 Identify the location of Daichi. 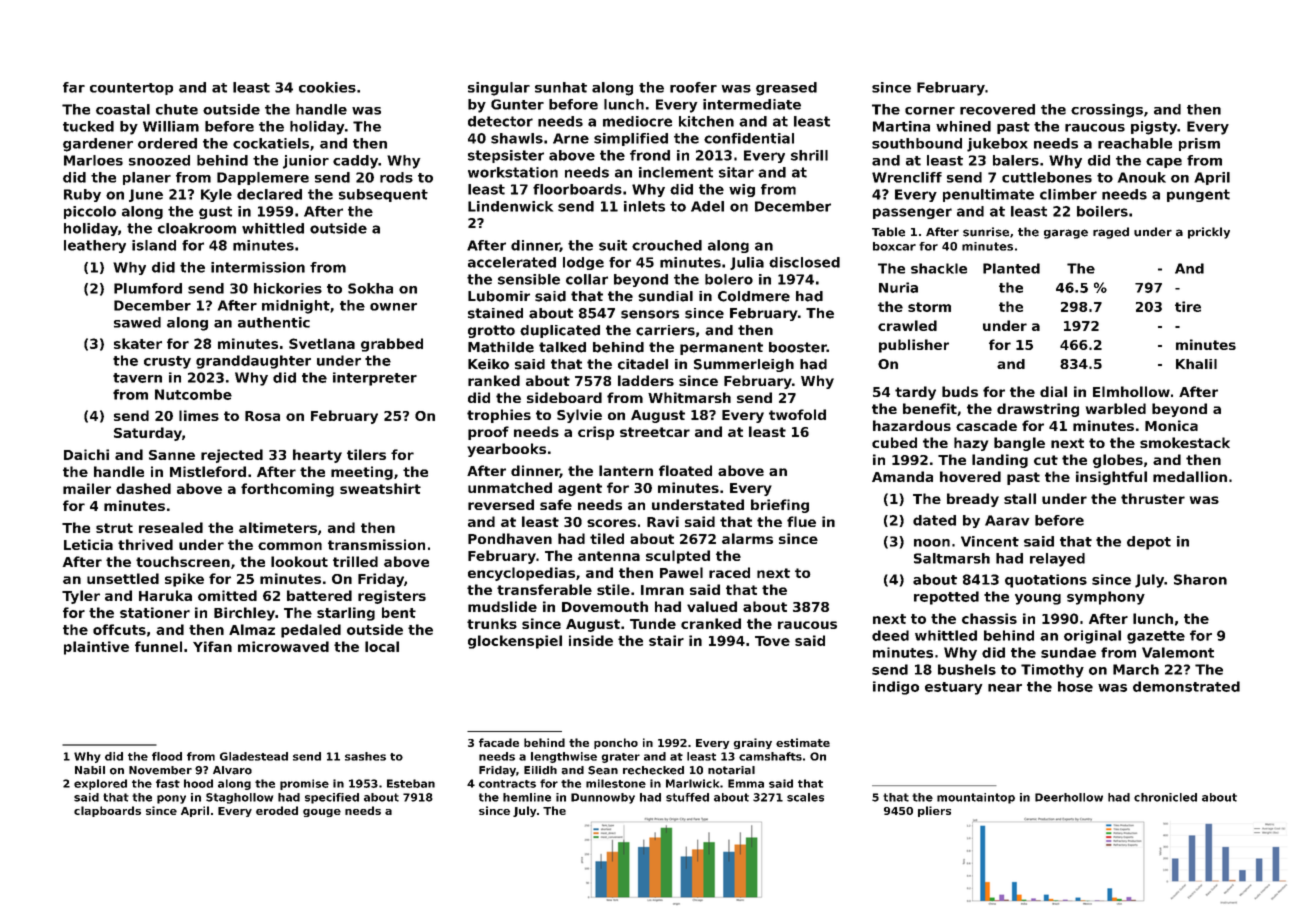
(86, 454).
